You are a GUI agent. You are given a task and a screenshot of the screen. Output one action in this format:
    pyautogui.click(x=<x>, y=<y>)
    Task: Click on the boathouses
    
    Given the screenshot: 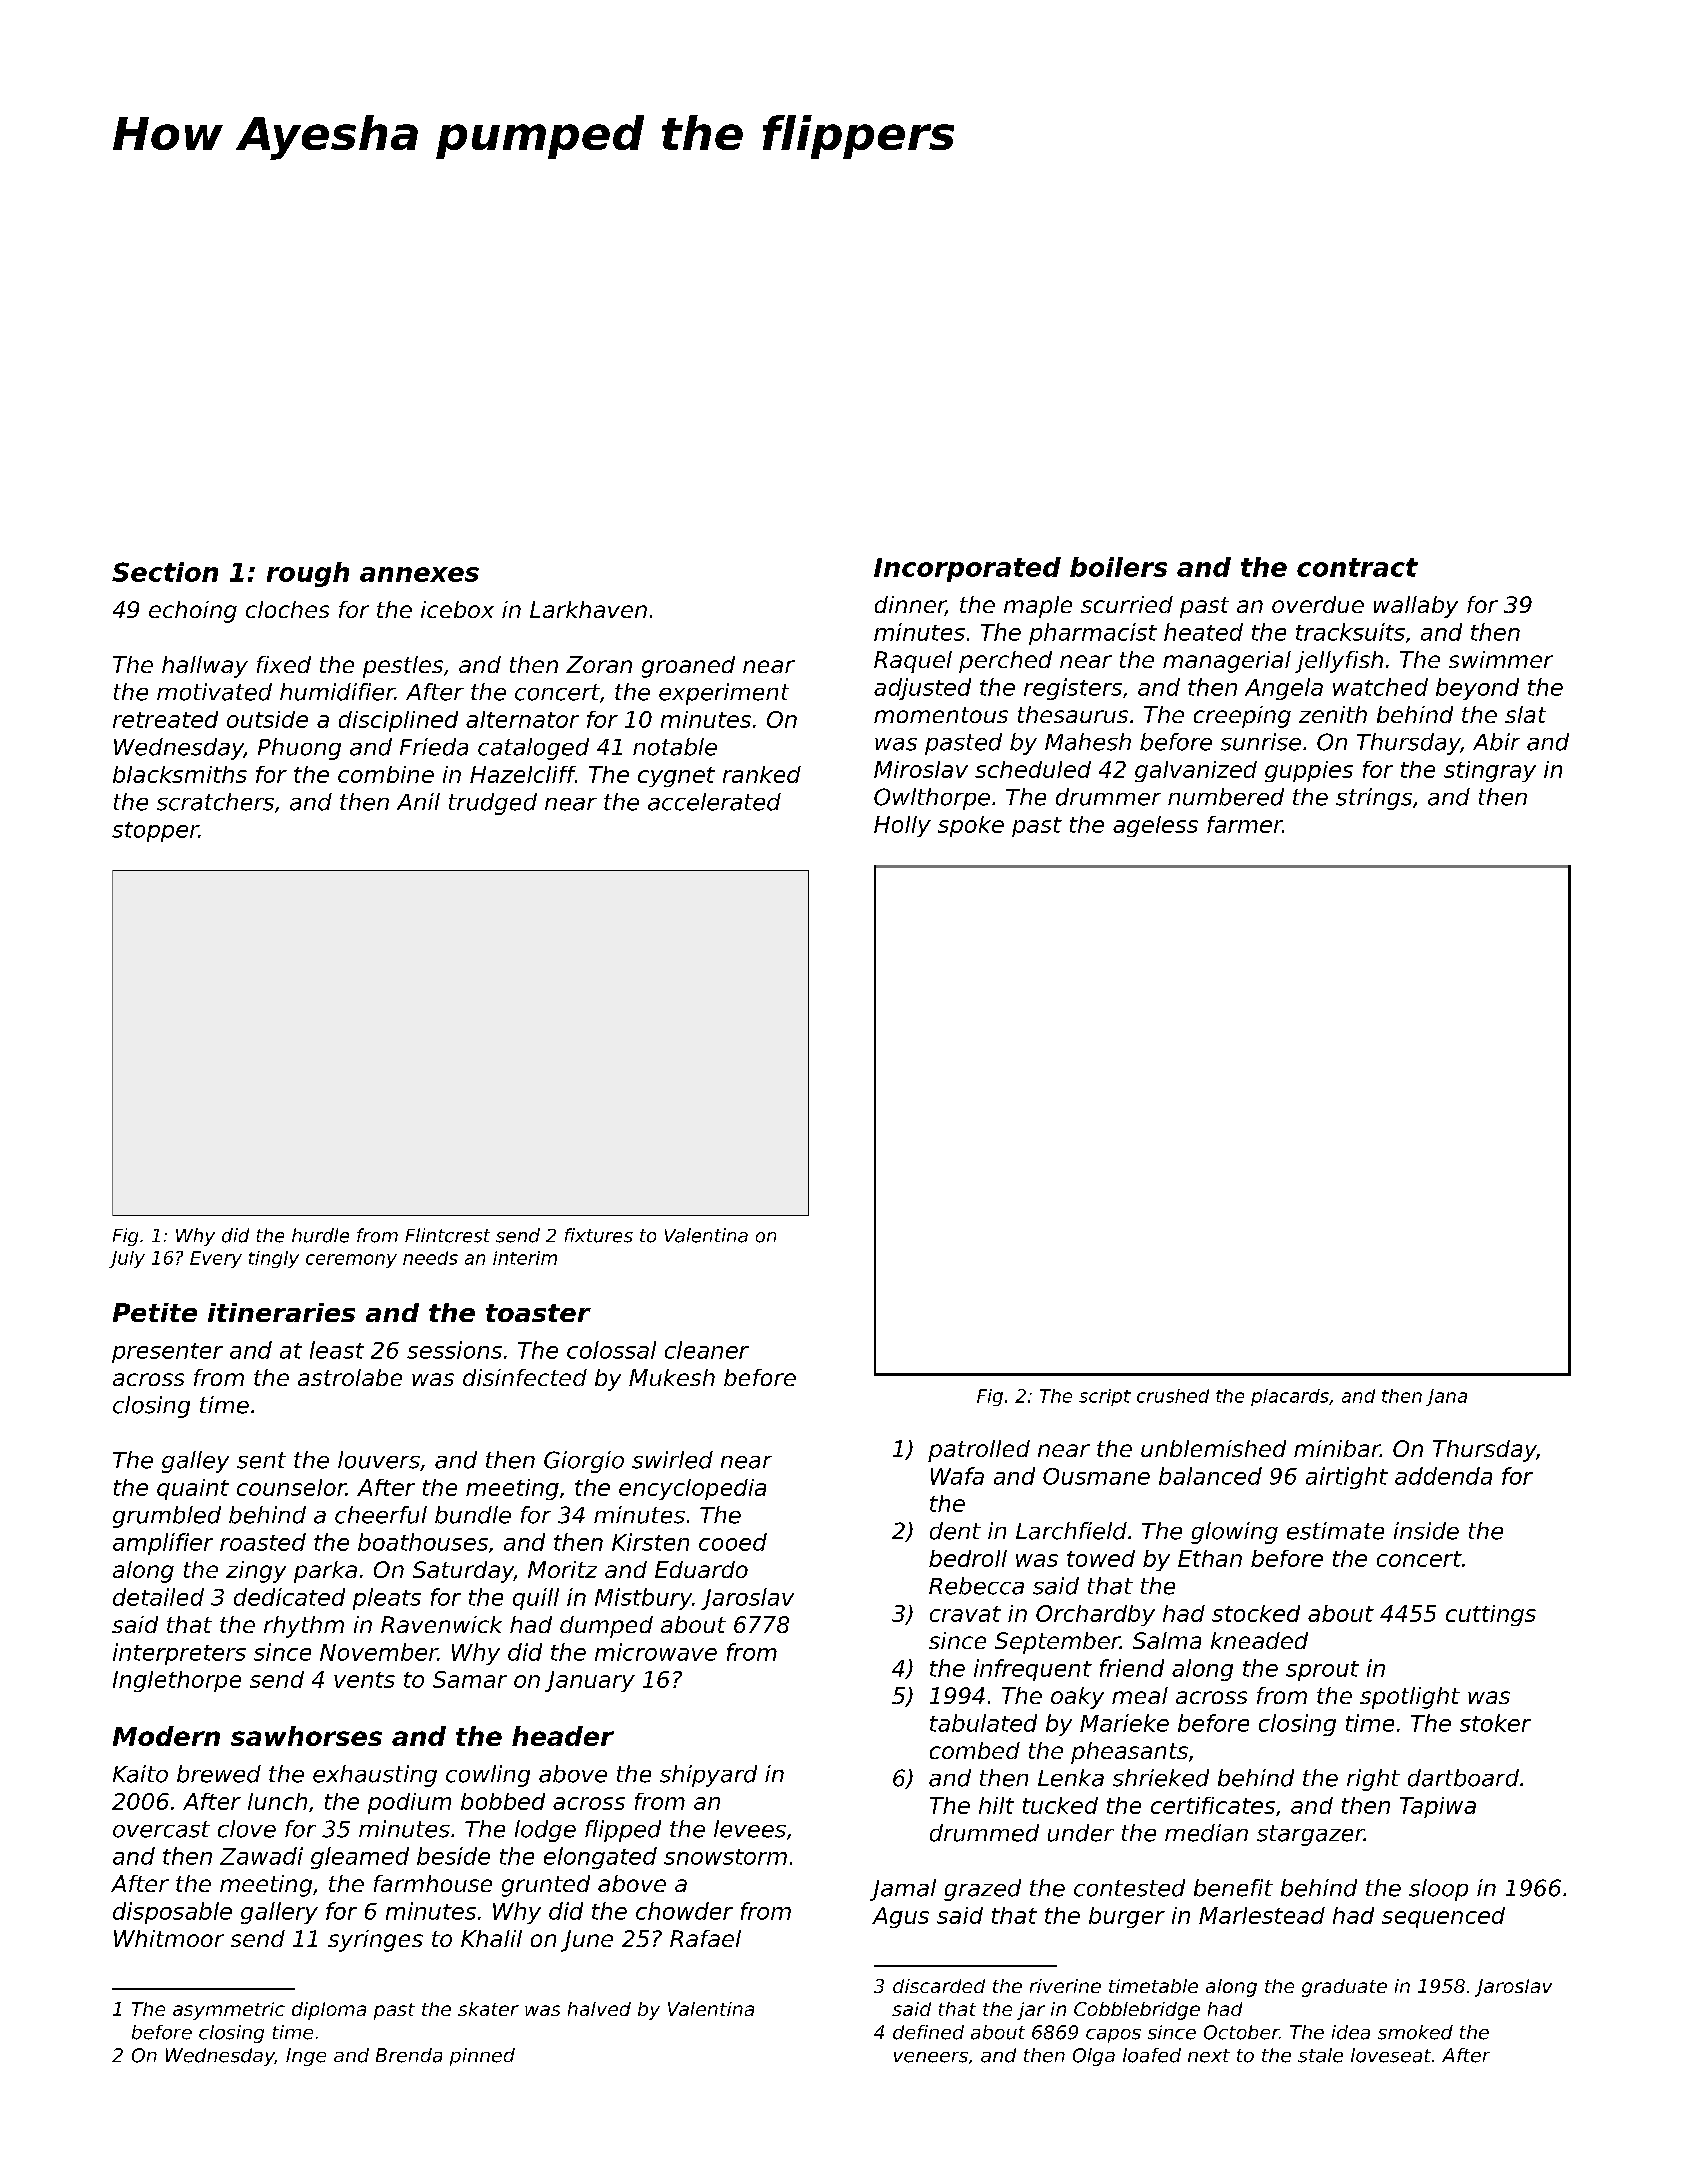 What is the action you would take?
    pyautogui.click(x=423, y=1542)
